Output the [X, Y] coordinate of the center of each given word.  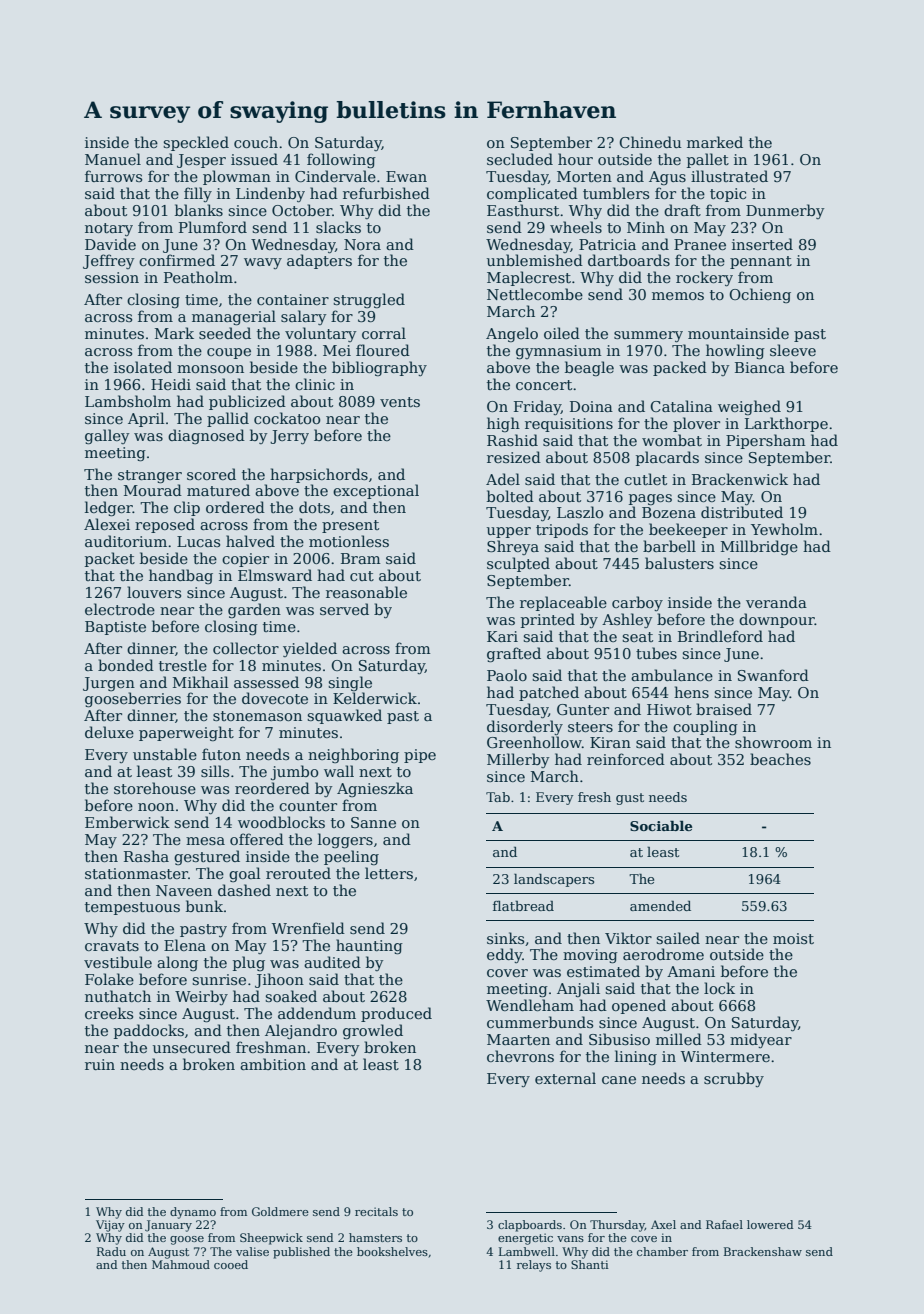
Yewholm [784, 529]
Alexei [107, 524]
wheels [576, 227]
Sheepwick [271, 1239]
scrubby [734, 1079]
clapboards [530, 1226]
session [112, 277]
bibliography [379, 368]
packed [680, 368]
